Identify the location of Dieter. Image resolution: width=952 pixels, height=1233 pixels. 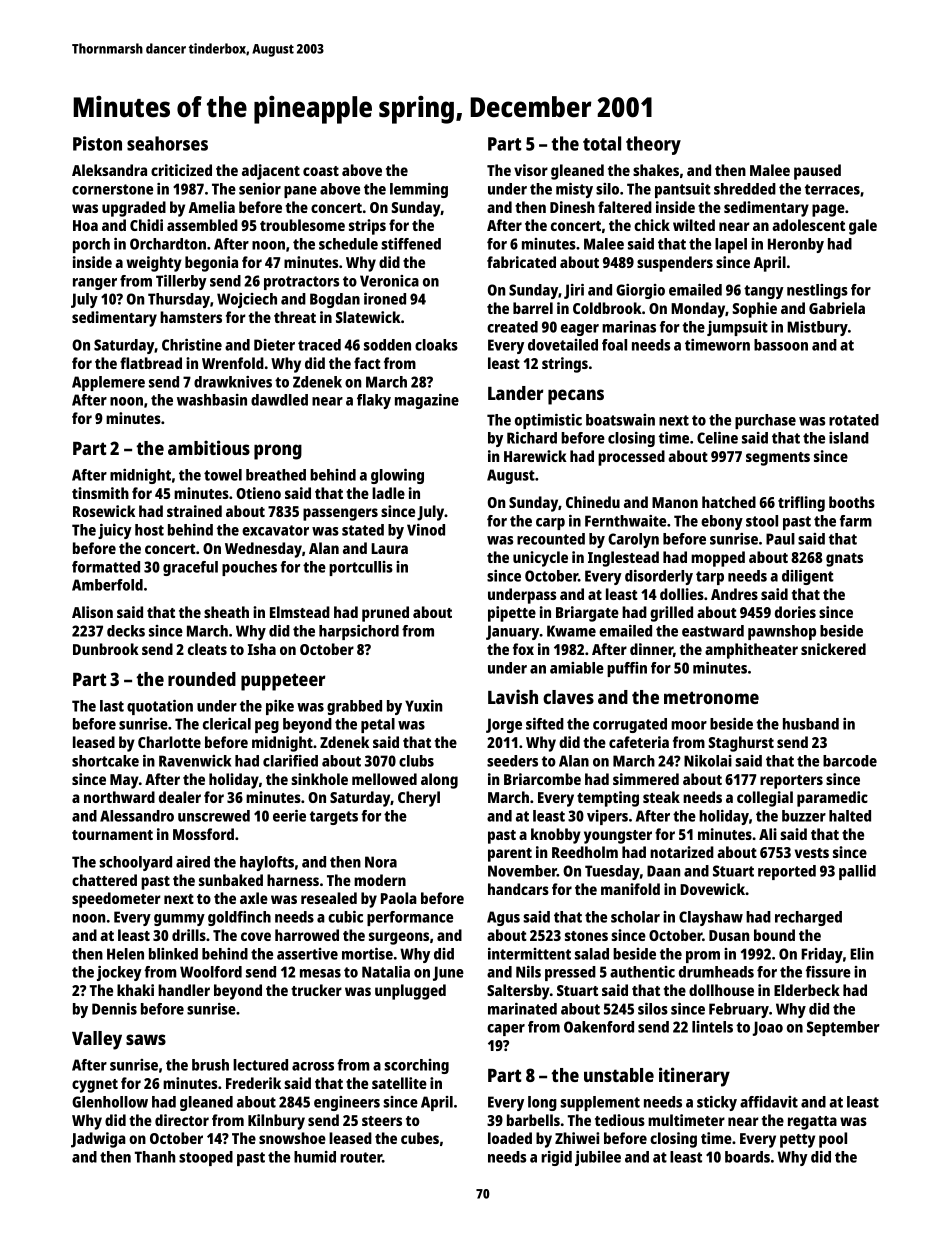
(274, 345).
